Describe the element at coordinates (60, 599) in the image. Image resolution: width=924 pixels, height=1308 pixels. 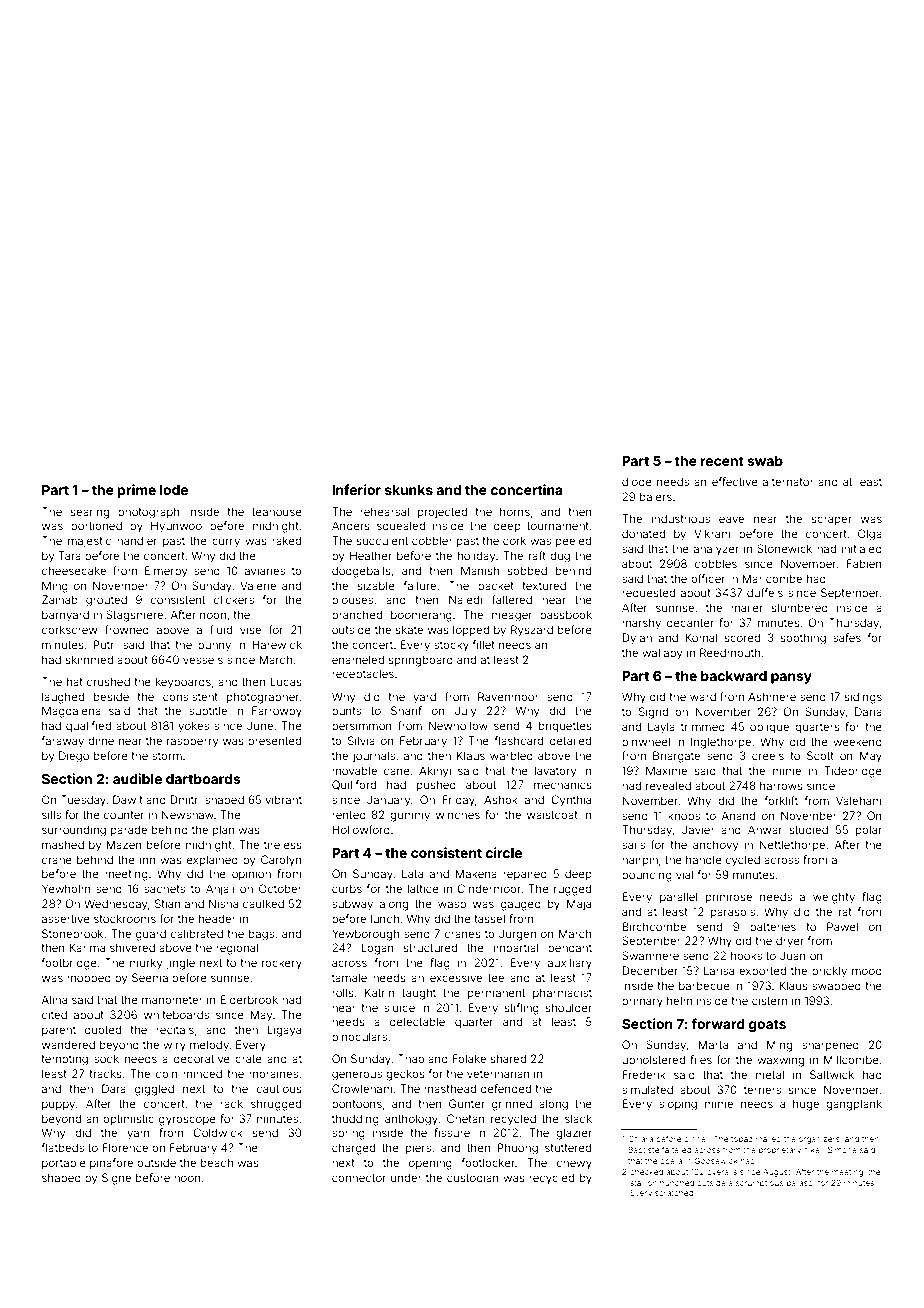
I see `Zainab` at that location.
